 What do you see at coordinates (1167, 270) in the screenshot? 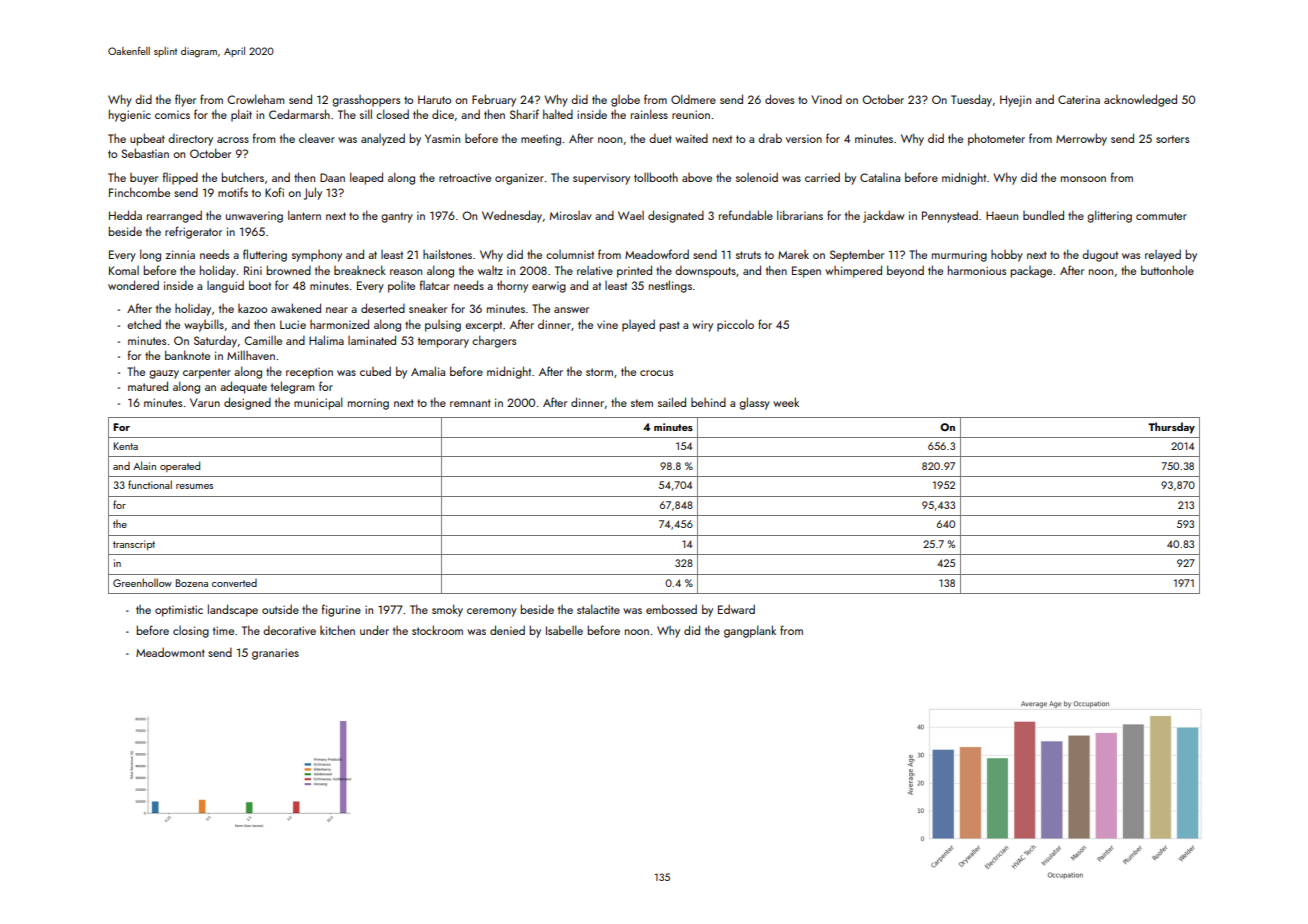
I see `buttonhole` at bounding box center [1167, 270].
